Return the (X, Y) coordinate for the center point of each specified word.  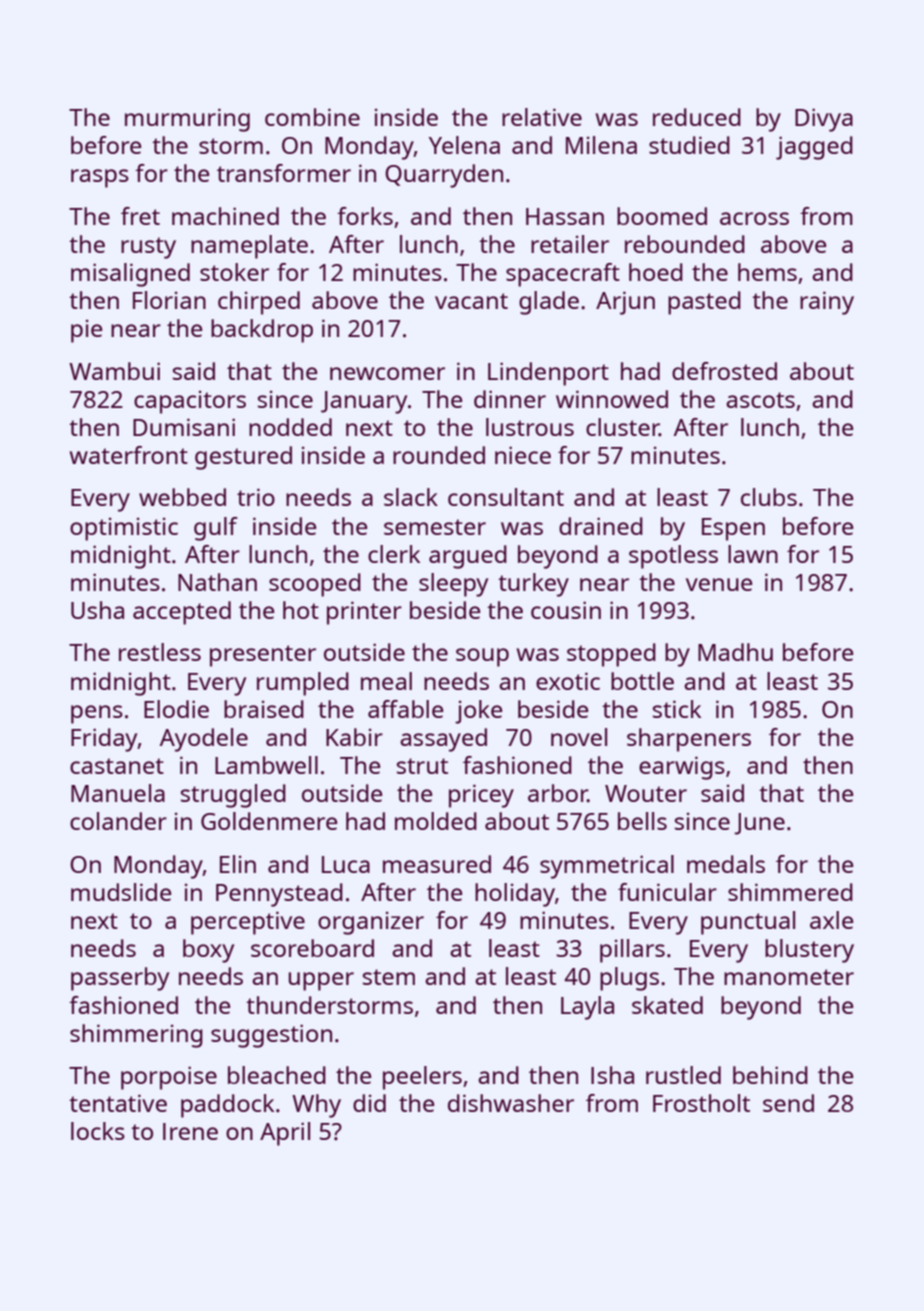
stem (389, 977)
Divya (824, 120)
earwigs (682, 768)
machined (225, 216)
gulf (216, 529)
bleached (277, 1075)
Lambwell (266, 765)
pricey (481, 796)
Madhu (735, 652)
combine (312, 117)
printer (364, 613)
